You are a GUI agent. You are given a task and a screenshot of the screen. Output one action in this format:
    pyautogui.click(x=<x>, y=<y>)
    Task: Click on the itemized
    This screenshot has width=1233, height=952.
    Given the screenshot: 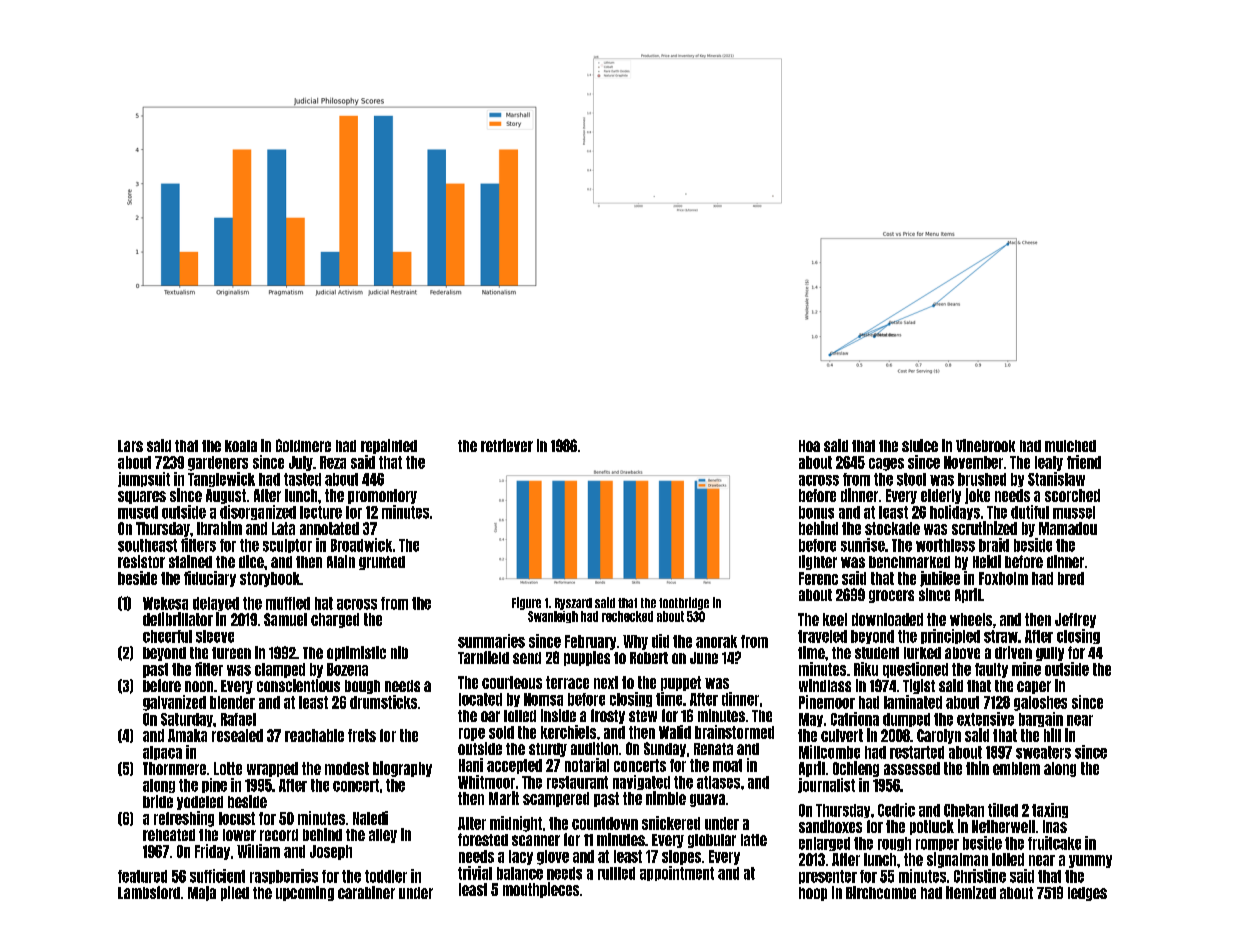 What is the action you would take?
    pyautogui.click(x=971, y=892)
